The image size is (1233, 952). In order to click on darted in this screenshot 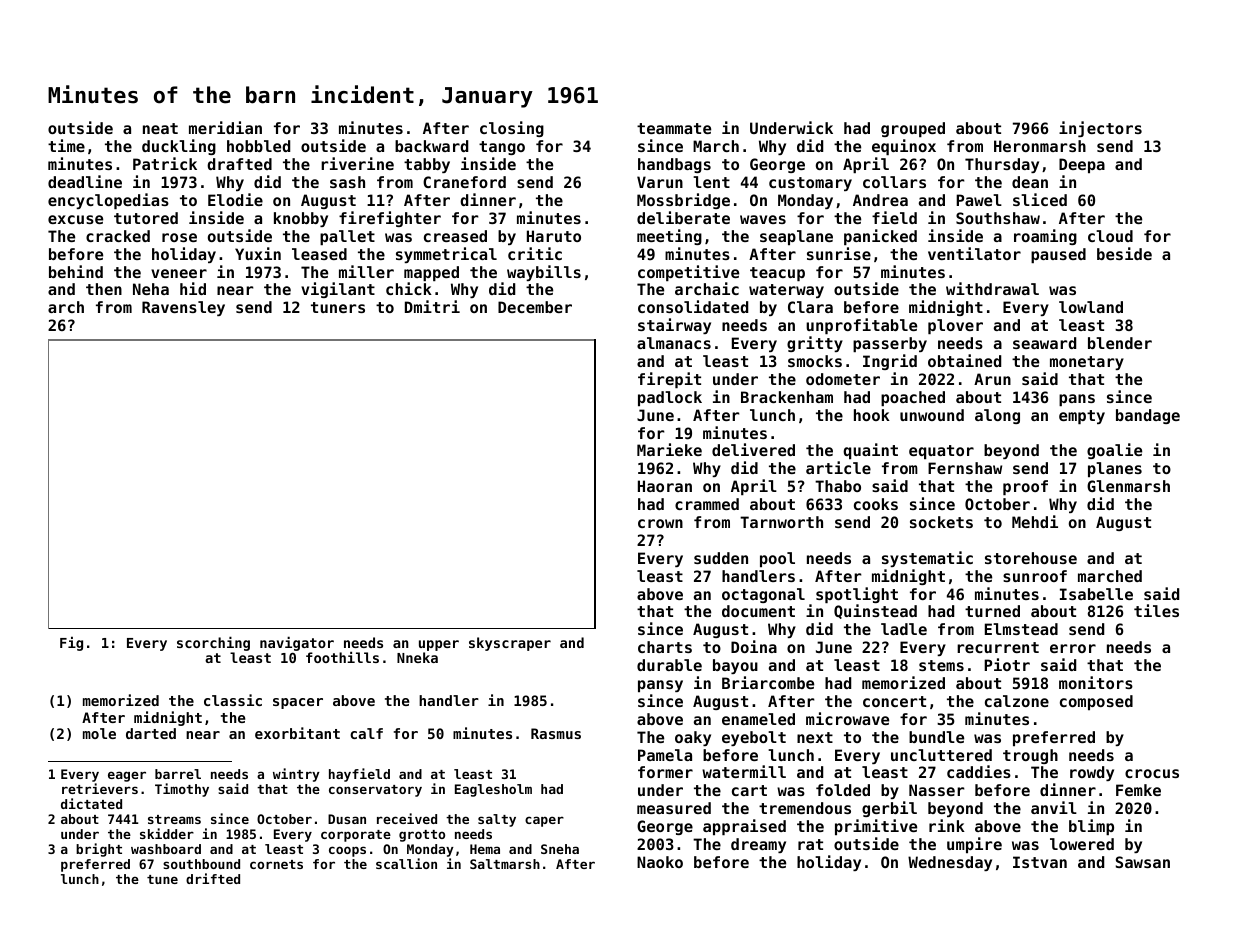, I will do `click(151, 733)`.
